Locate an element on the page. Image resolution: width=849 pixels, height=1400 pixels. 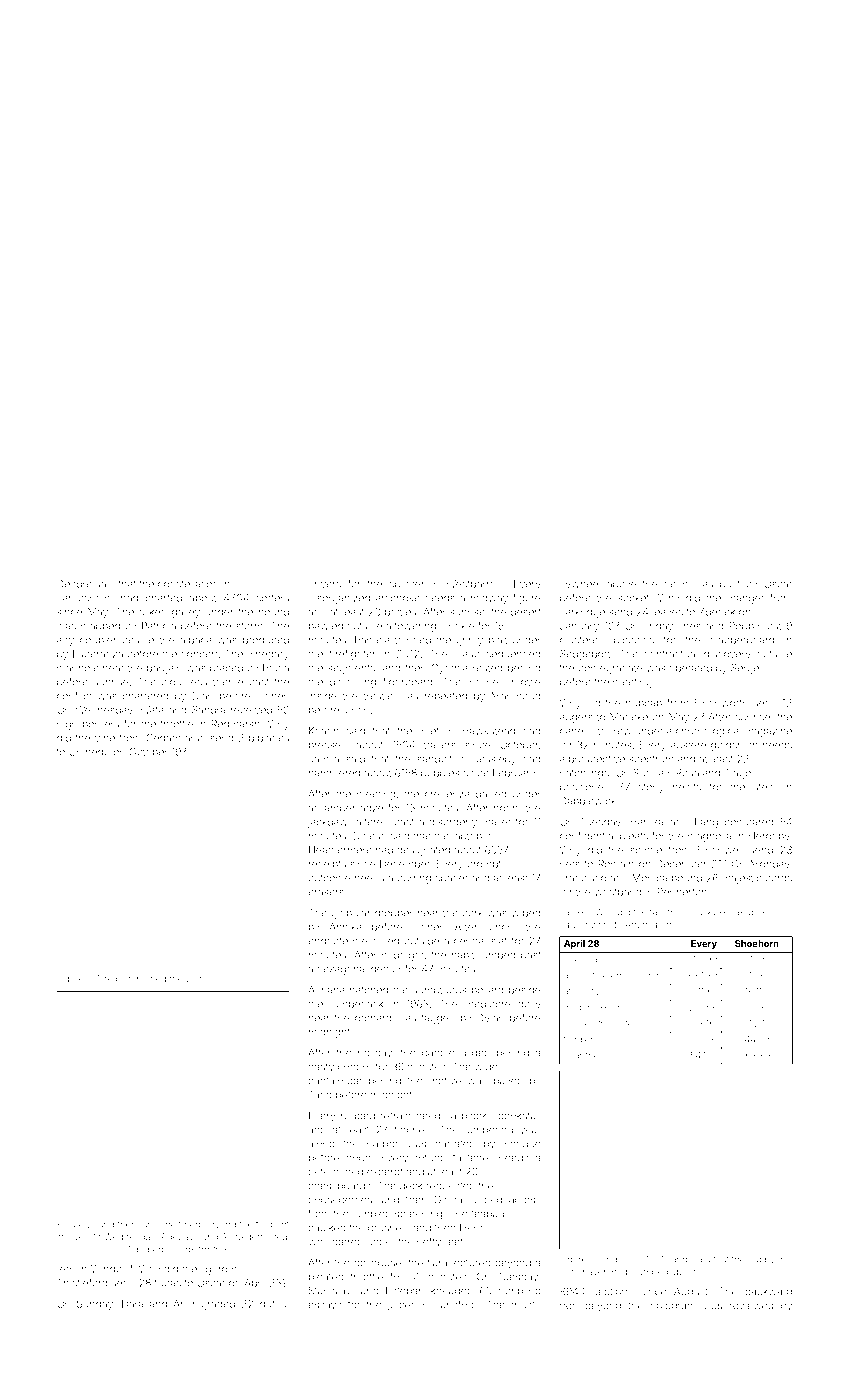
toddler is located at coordinates (578, 1039).
